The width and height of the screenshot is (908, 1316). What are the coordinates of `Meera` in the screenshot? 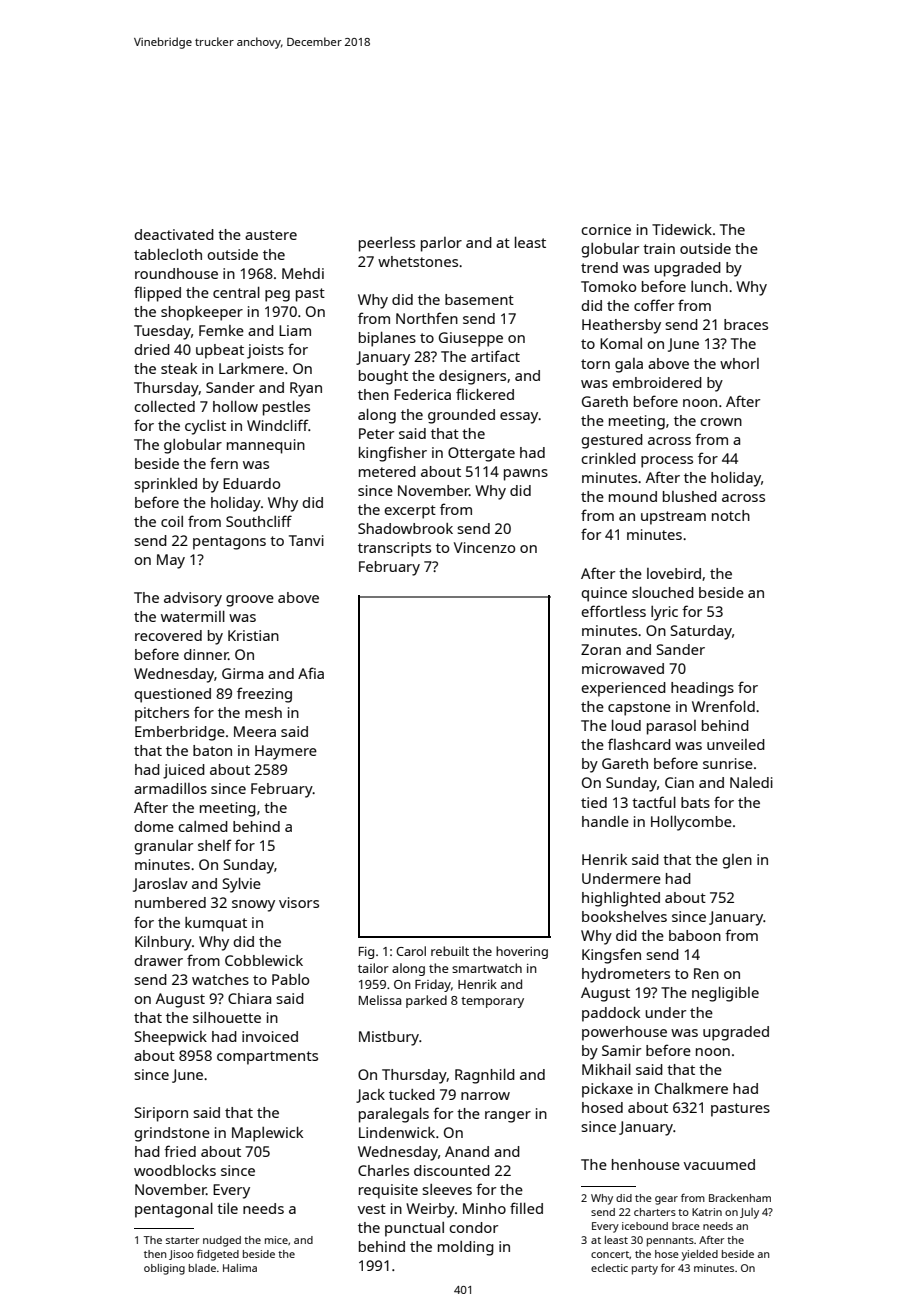 It's located at (255, 731).
